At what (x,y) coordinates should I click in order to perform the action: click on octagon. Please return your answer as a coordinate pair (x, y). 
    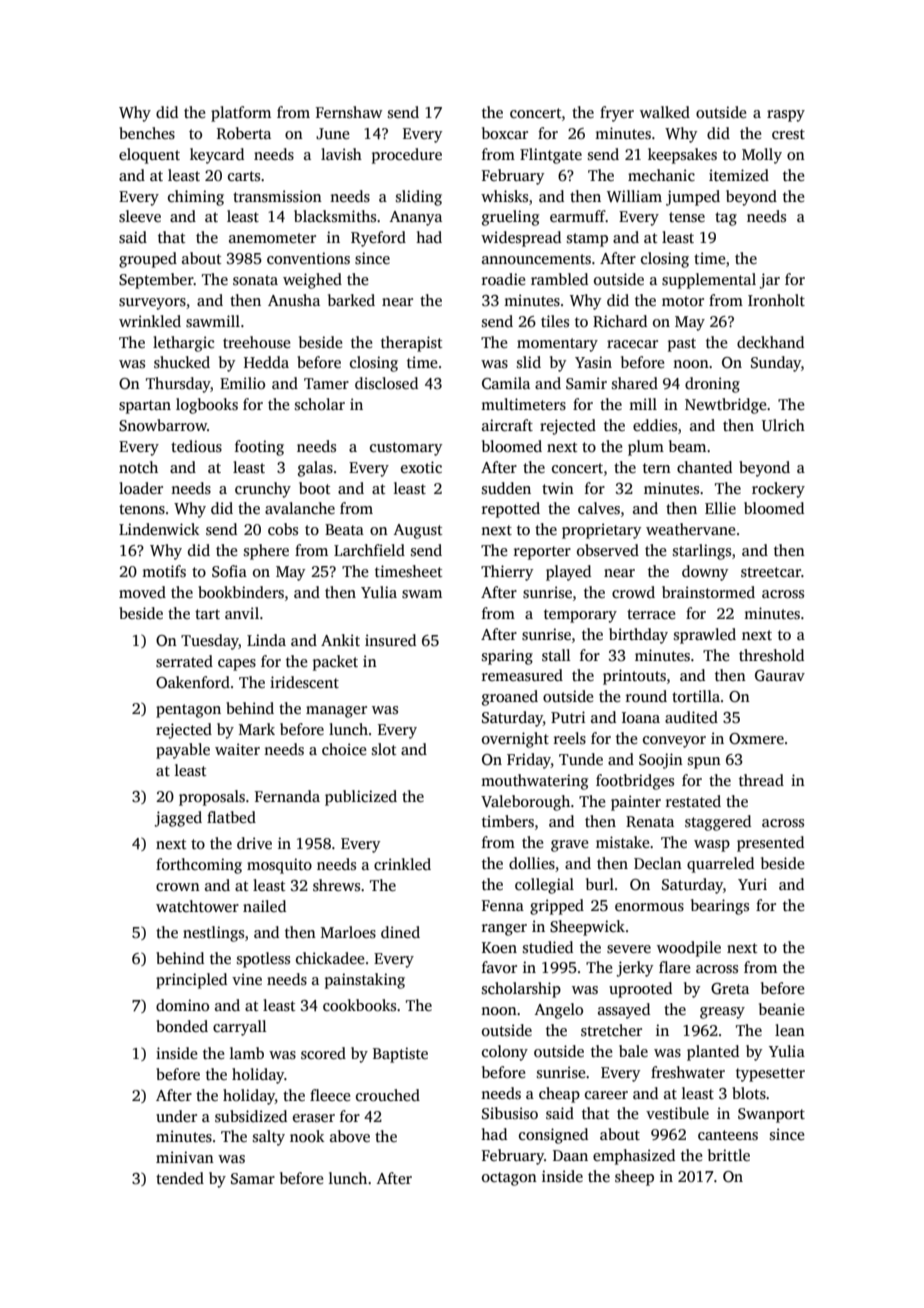
    Looking at the image, I should click on (509, 1179).
